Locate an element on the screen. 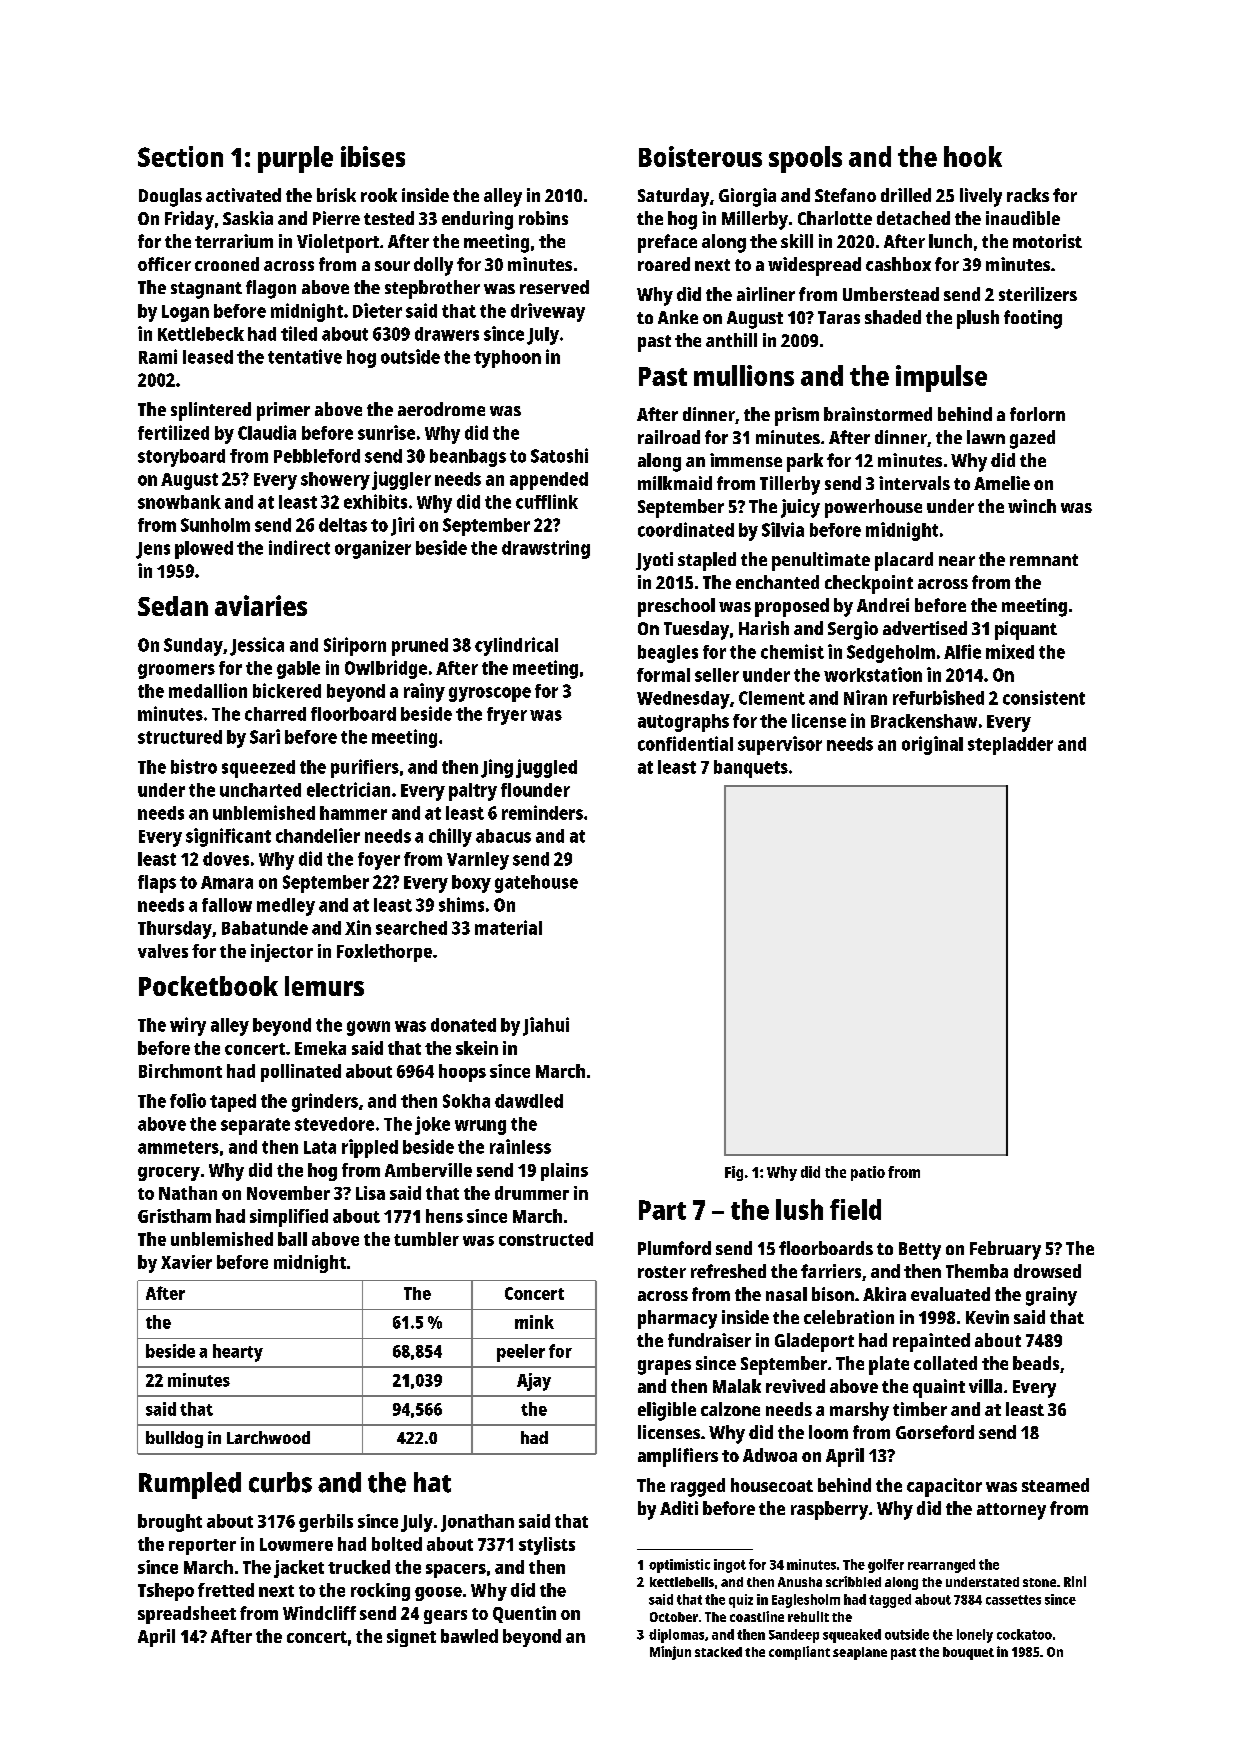 The width and height of the screenshot is (1233, 1744). dawdled is located at coordinates (529, 1101).
